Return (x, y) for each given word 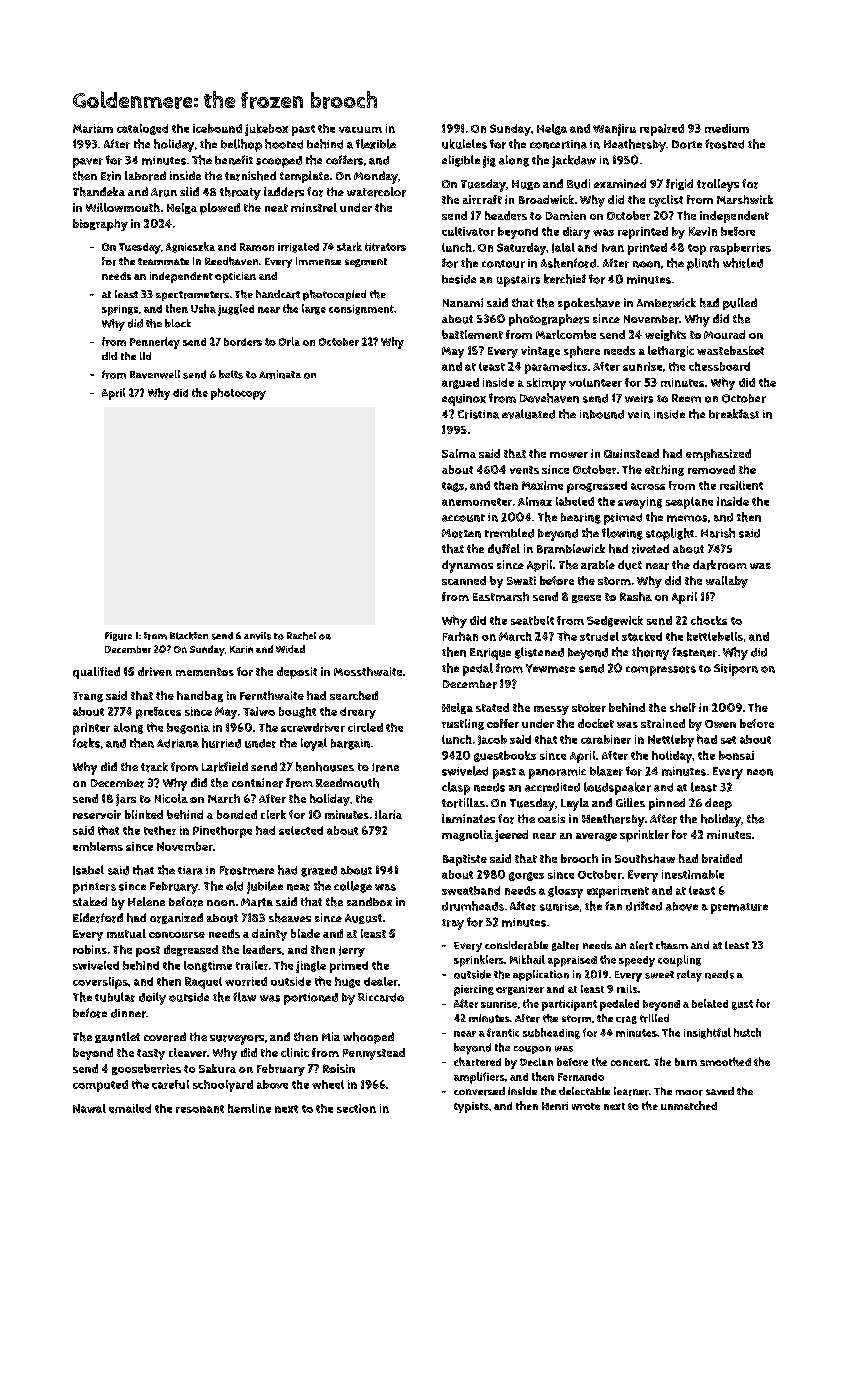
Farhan (460, 636)
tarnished (250, 176)
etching (664, 470)
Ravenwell (155, 374)
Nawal (89, 1108)
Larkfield (225, 767)
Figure (118, 636)
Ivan (613, 248)
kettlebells (715, 636)
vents (524, 470)
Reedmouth (347, 783)
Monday (376, 177)
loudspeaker (617, 788)
